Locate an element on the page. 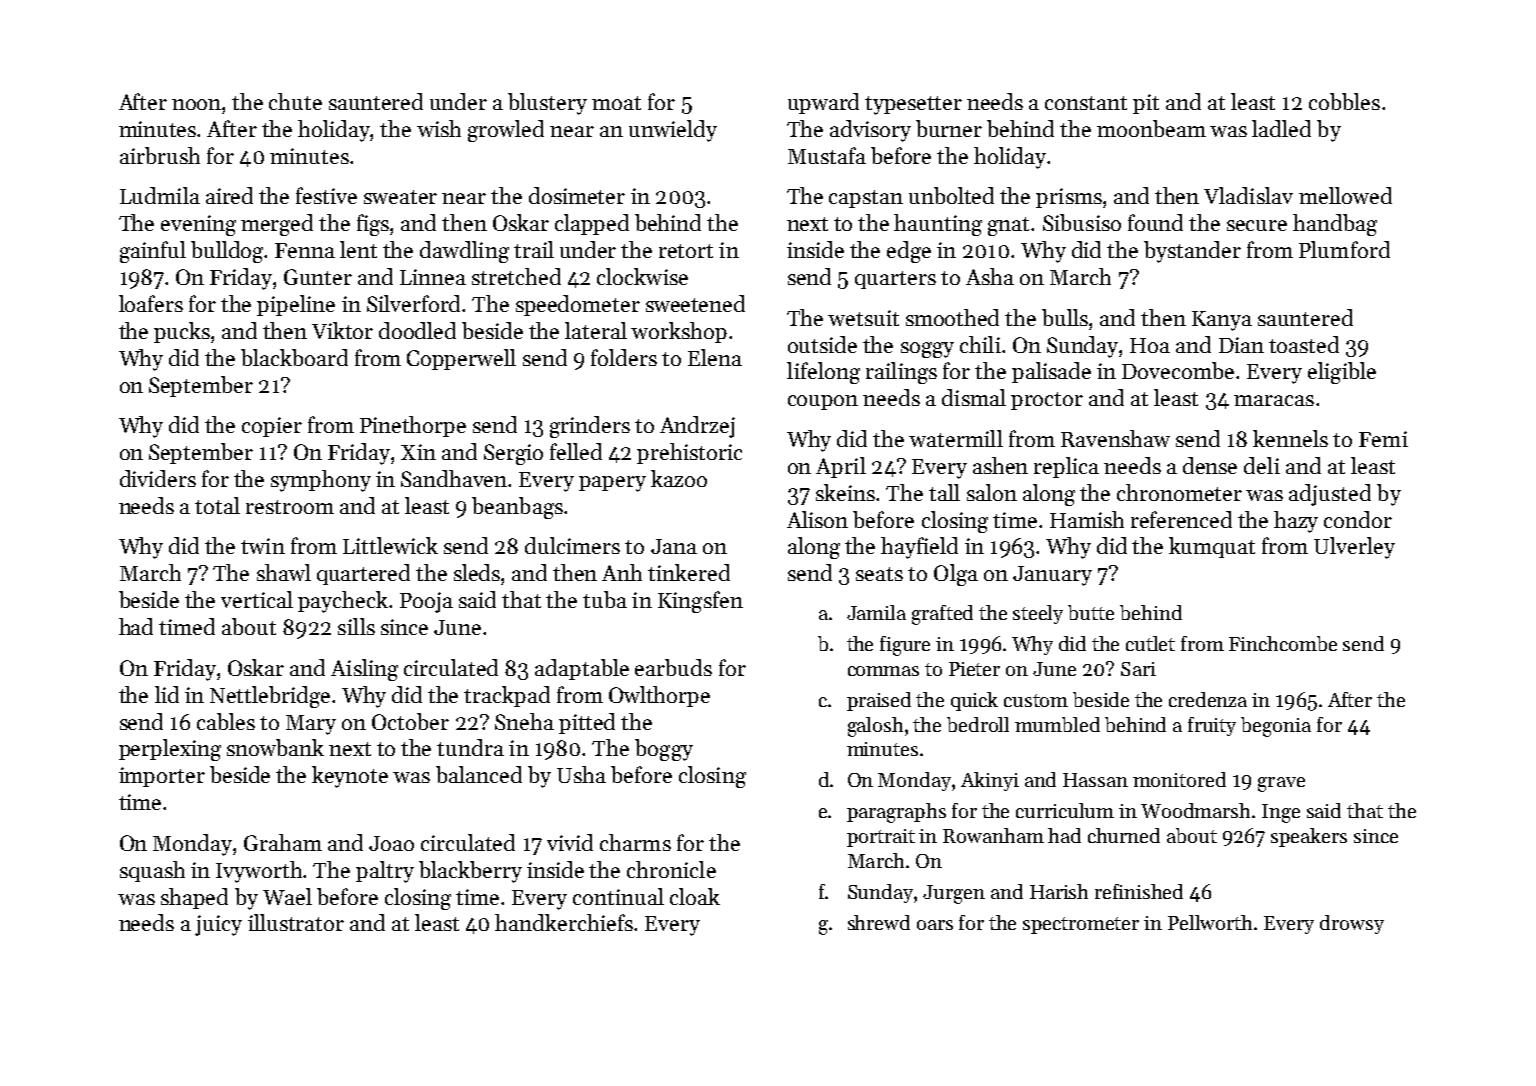  Ulverley is located at coordinates (1354, 548).
